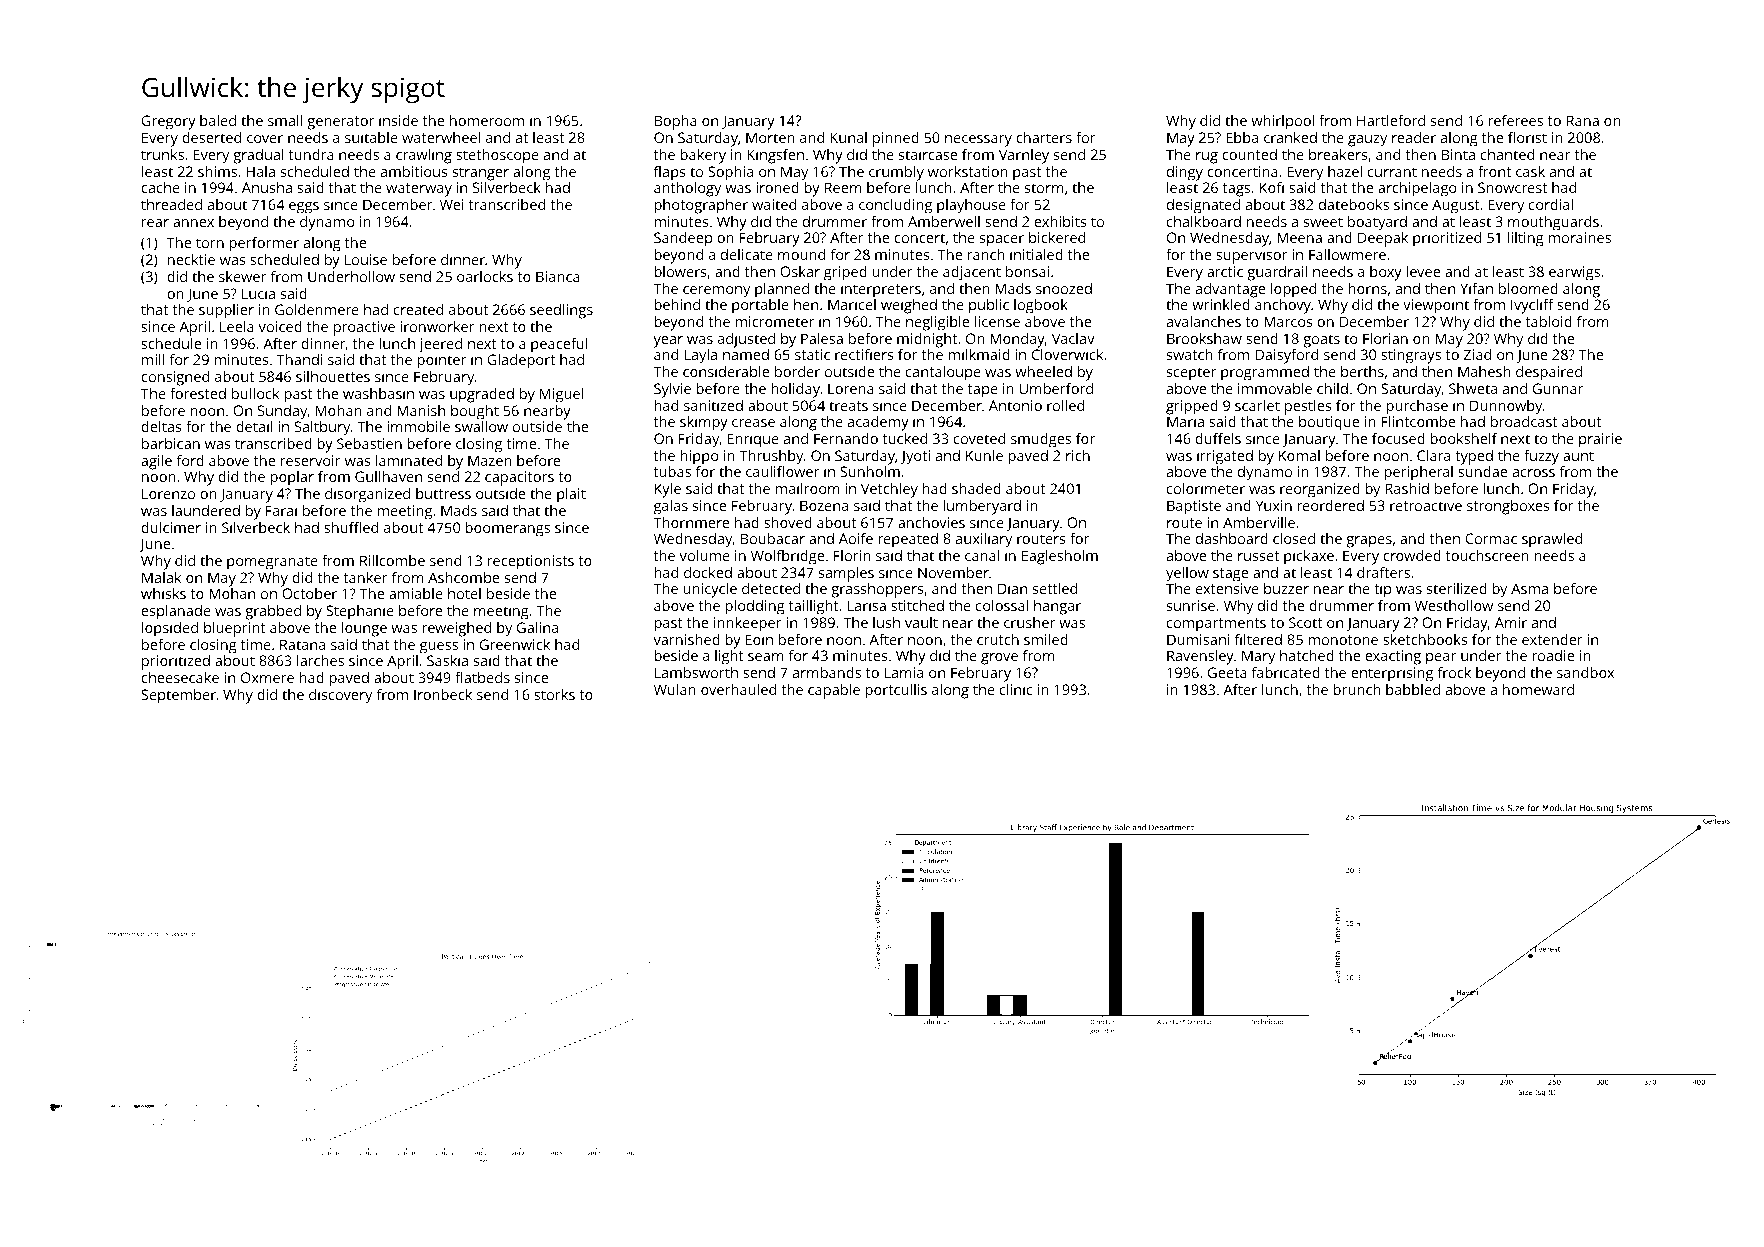 The image size is (1764, 1247). What do you see at coordinates (1526, 239) in the document?
I see `lilting` at bounding box center [1526, 239].
